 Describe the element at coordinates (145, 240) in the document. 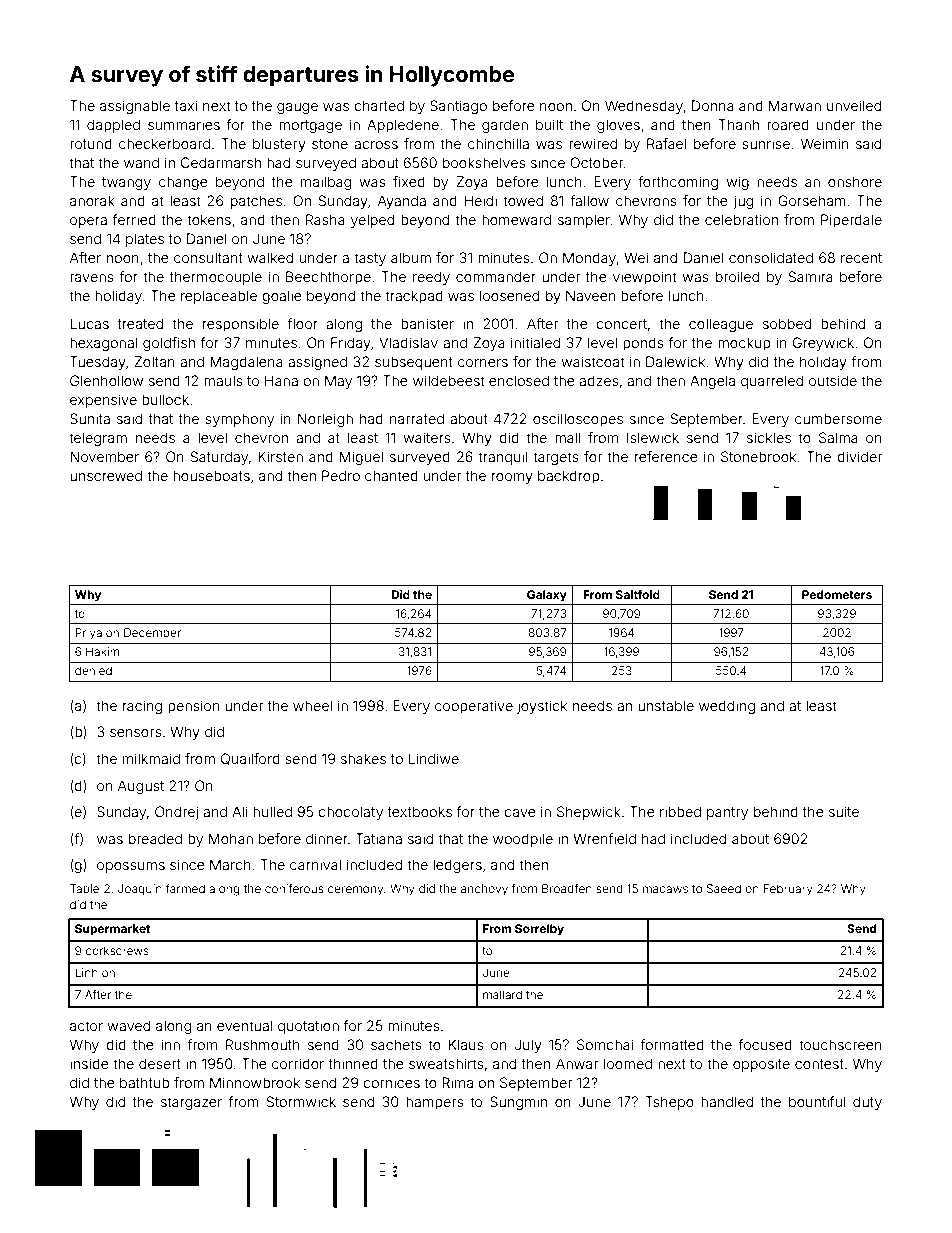

I see `plates` at that location.
